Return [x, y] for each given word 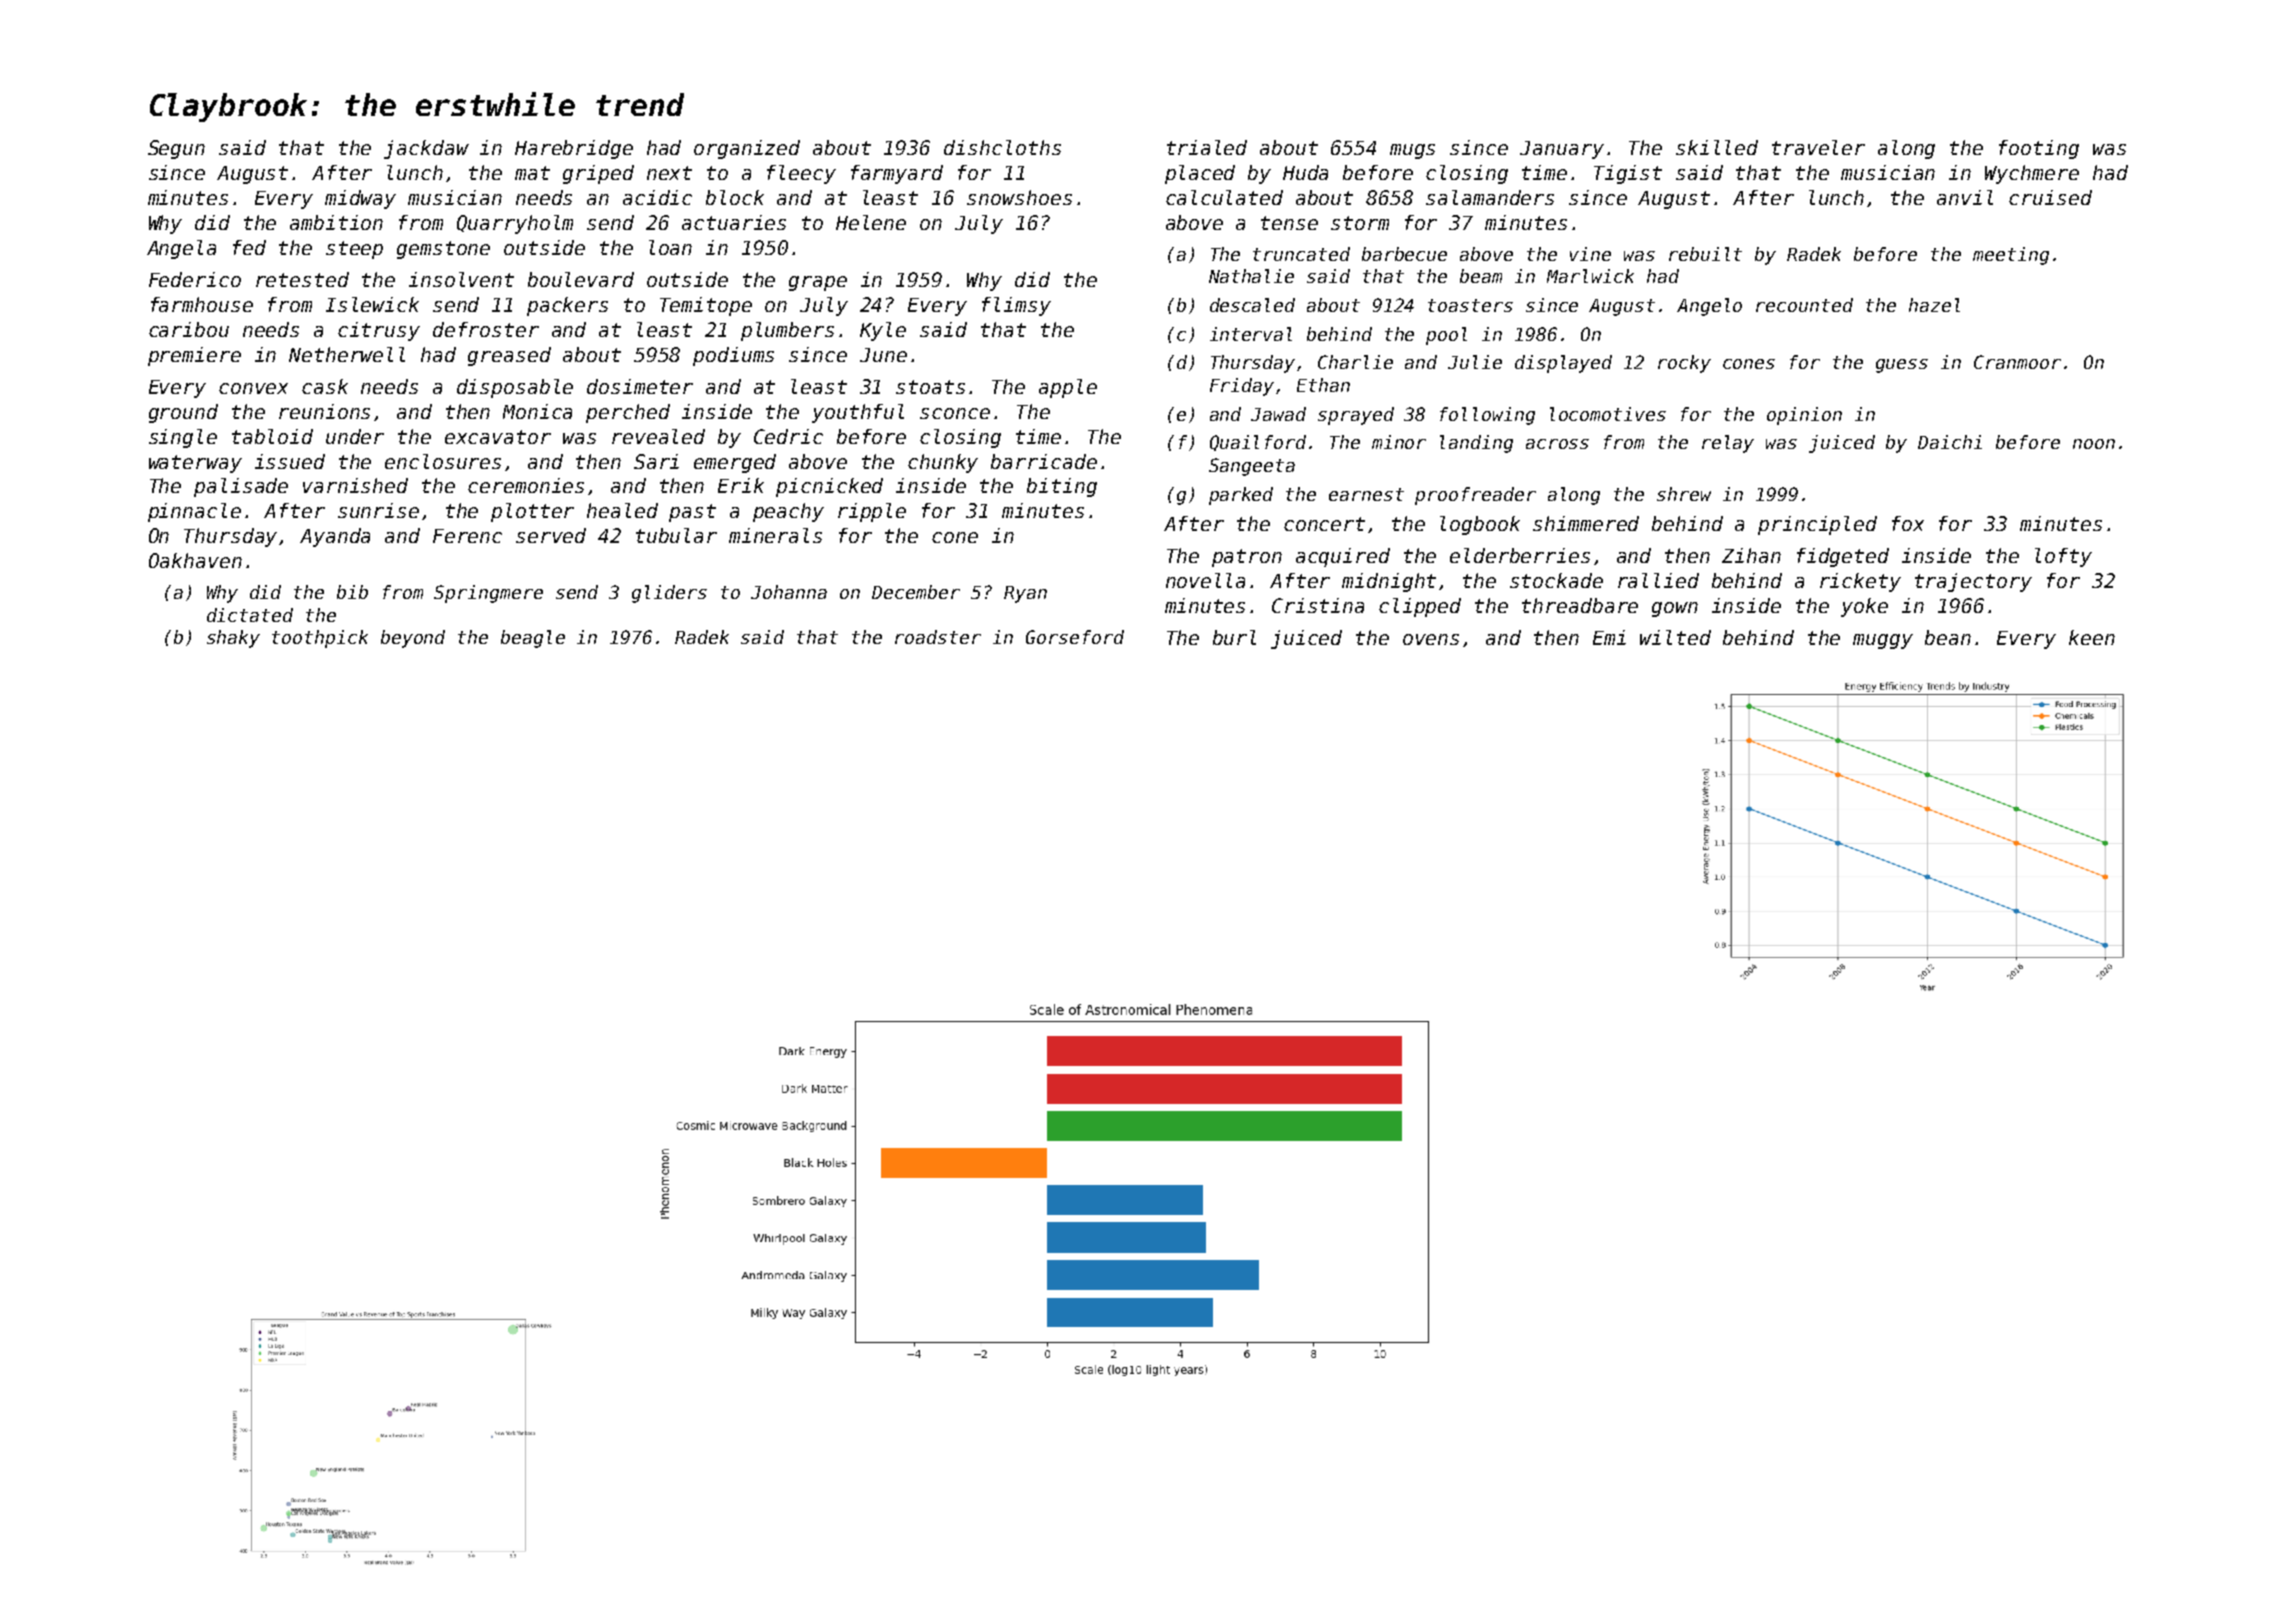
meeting [2011, 256]
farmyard [897, 174]
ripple [872, 512]
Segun [176, 149]
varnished [355, 485]
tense [1289, 223]
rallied [1658, 580]
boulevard [581, 279]
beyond [413, 639]
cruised [2050, 197]
